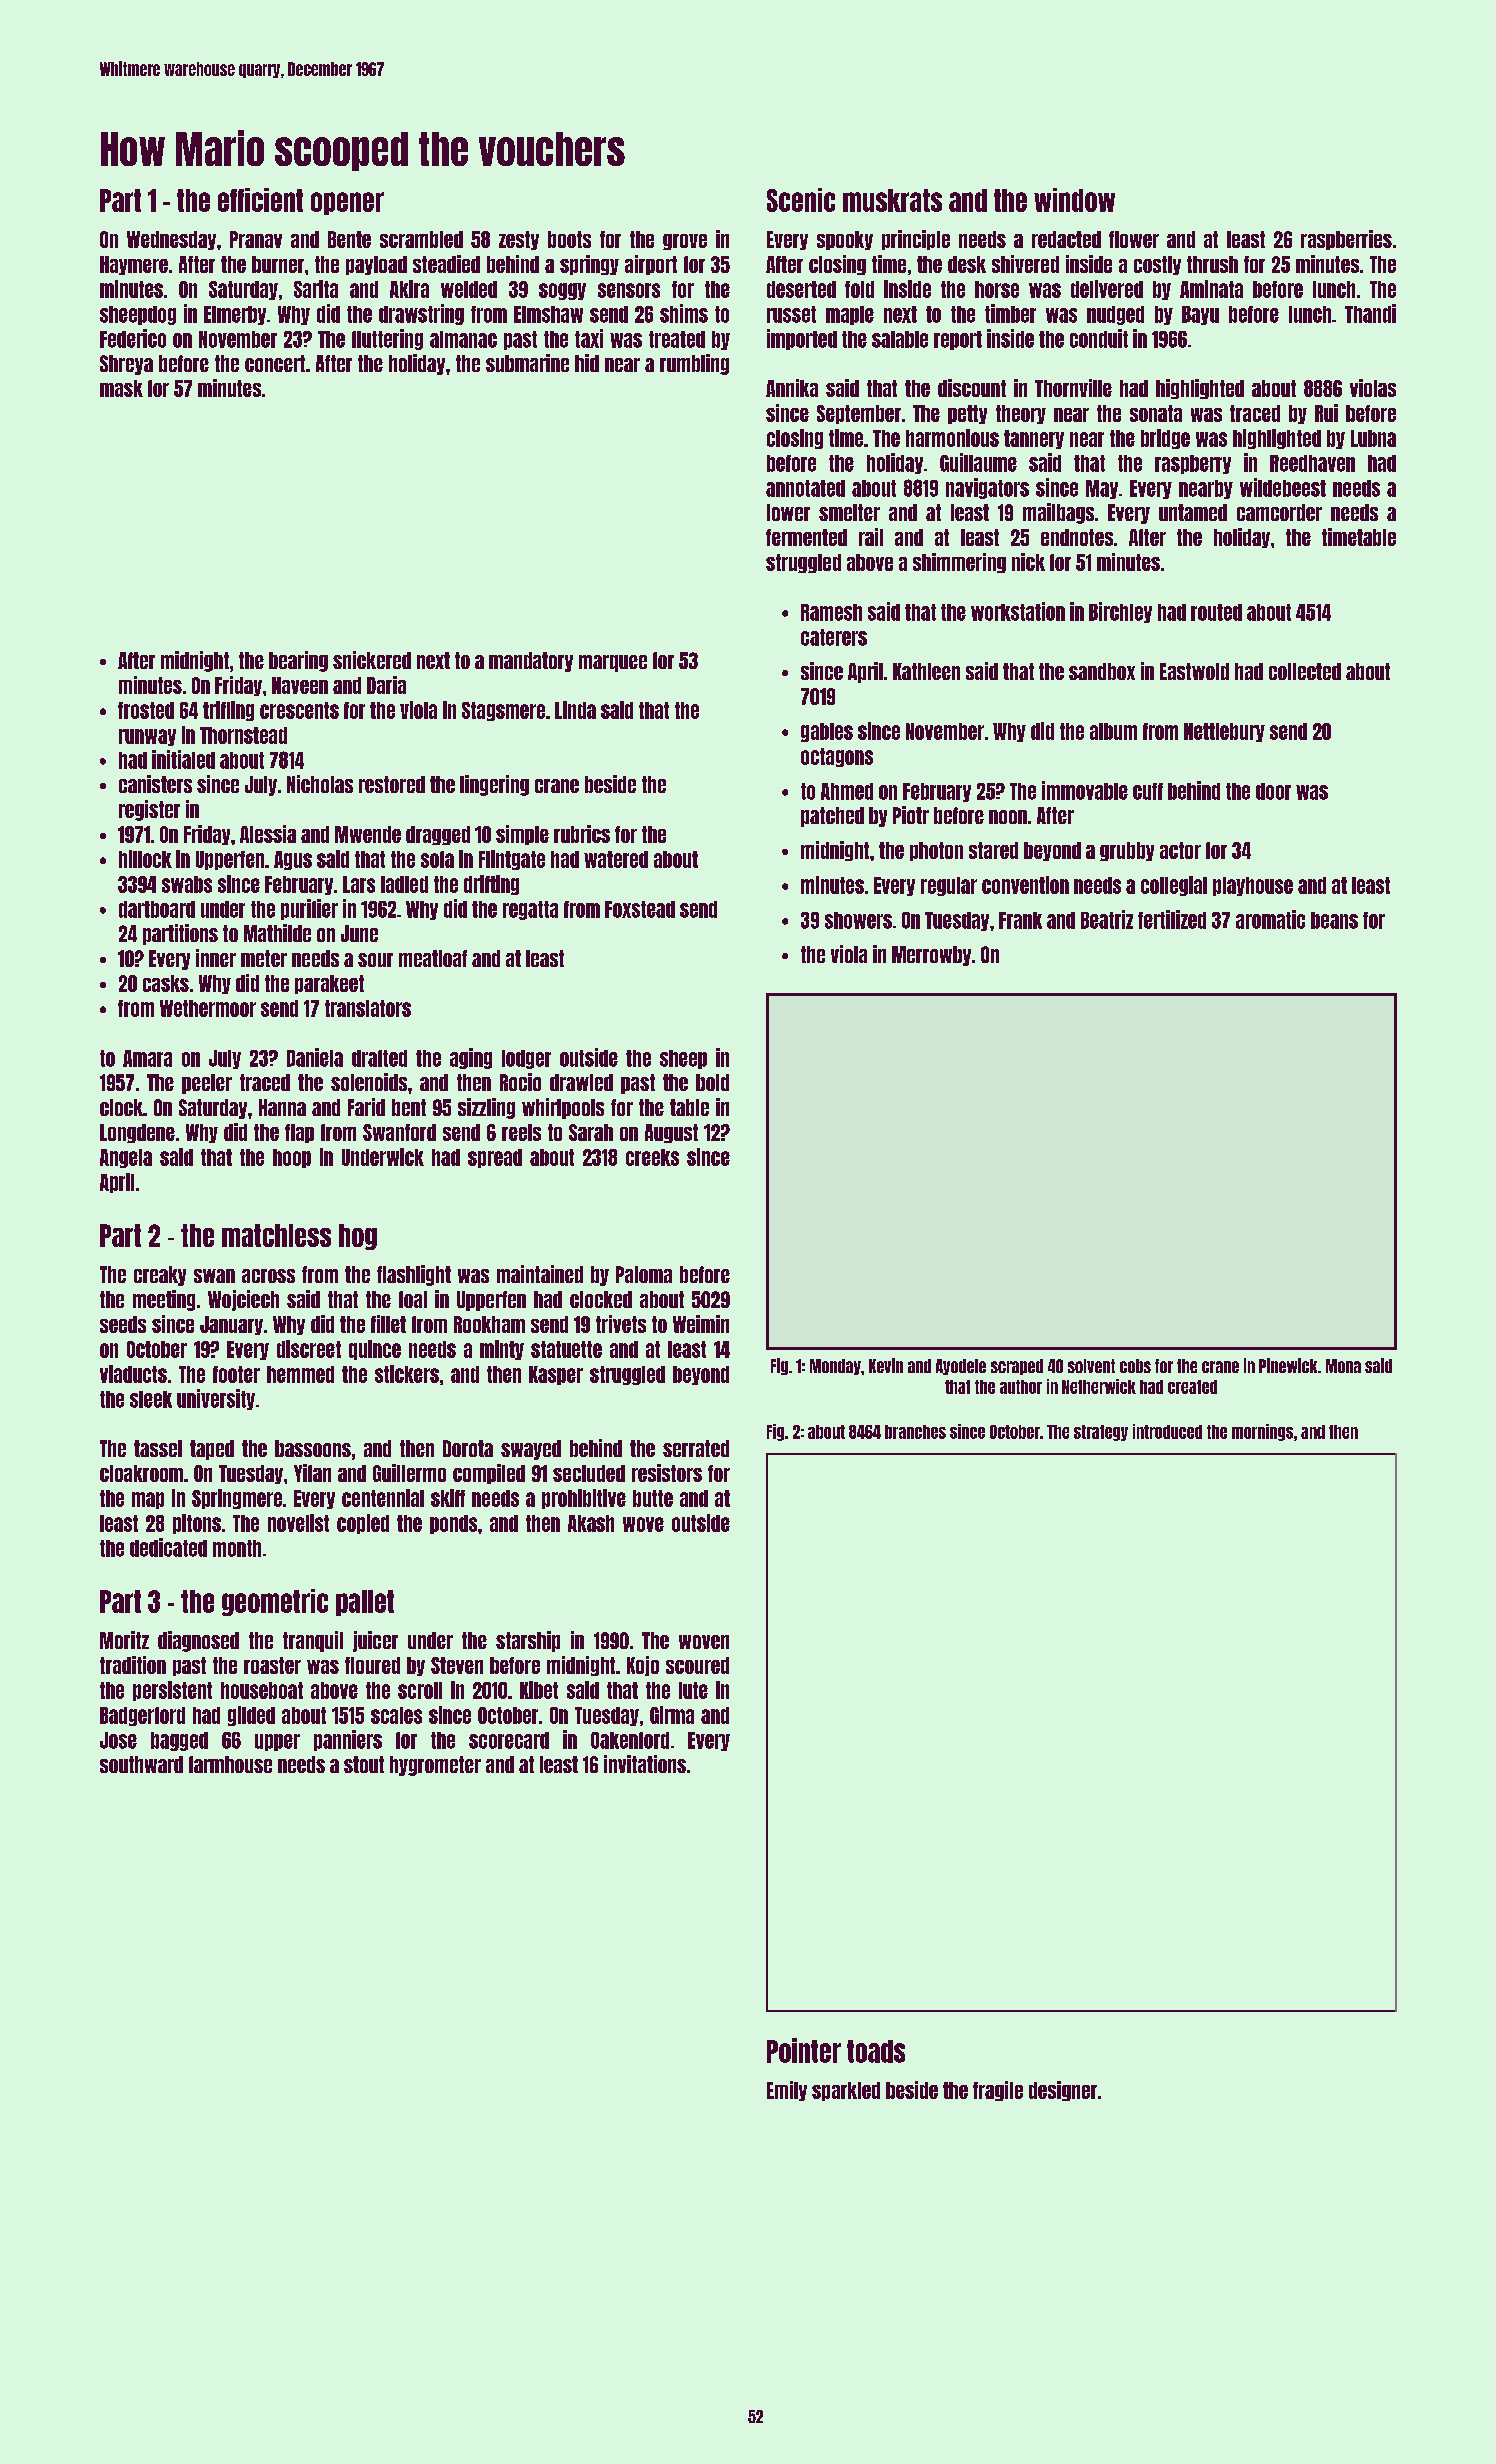 The width and height of the screenshot is (1496, 2464). I want to click on mornings, so click(1262, 1432).
